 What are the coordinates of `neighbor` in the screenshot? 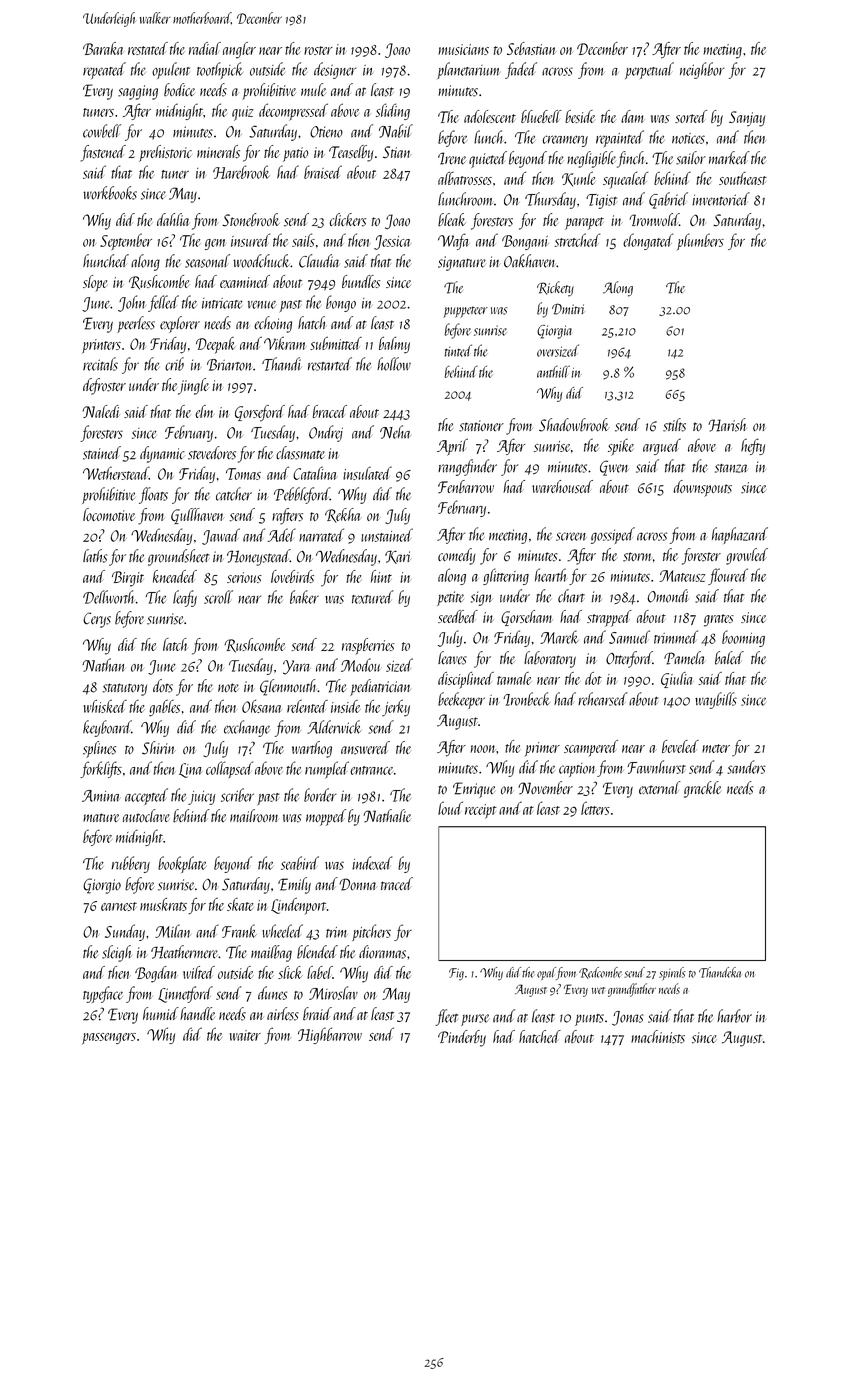 It's located at (702, 70).
